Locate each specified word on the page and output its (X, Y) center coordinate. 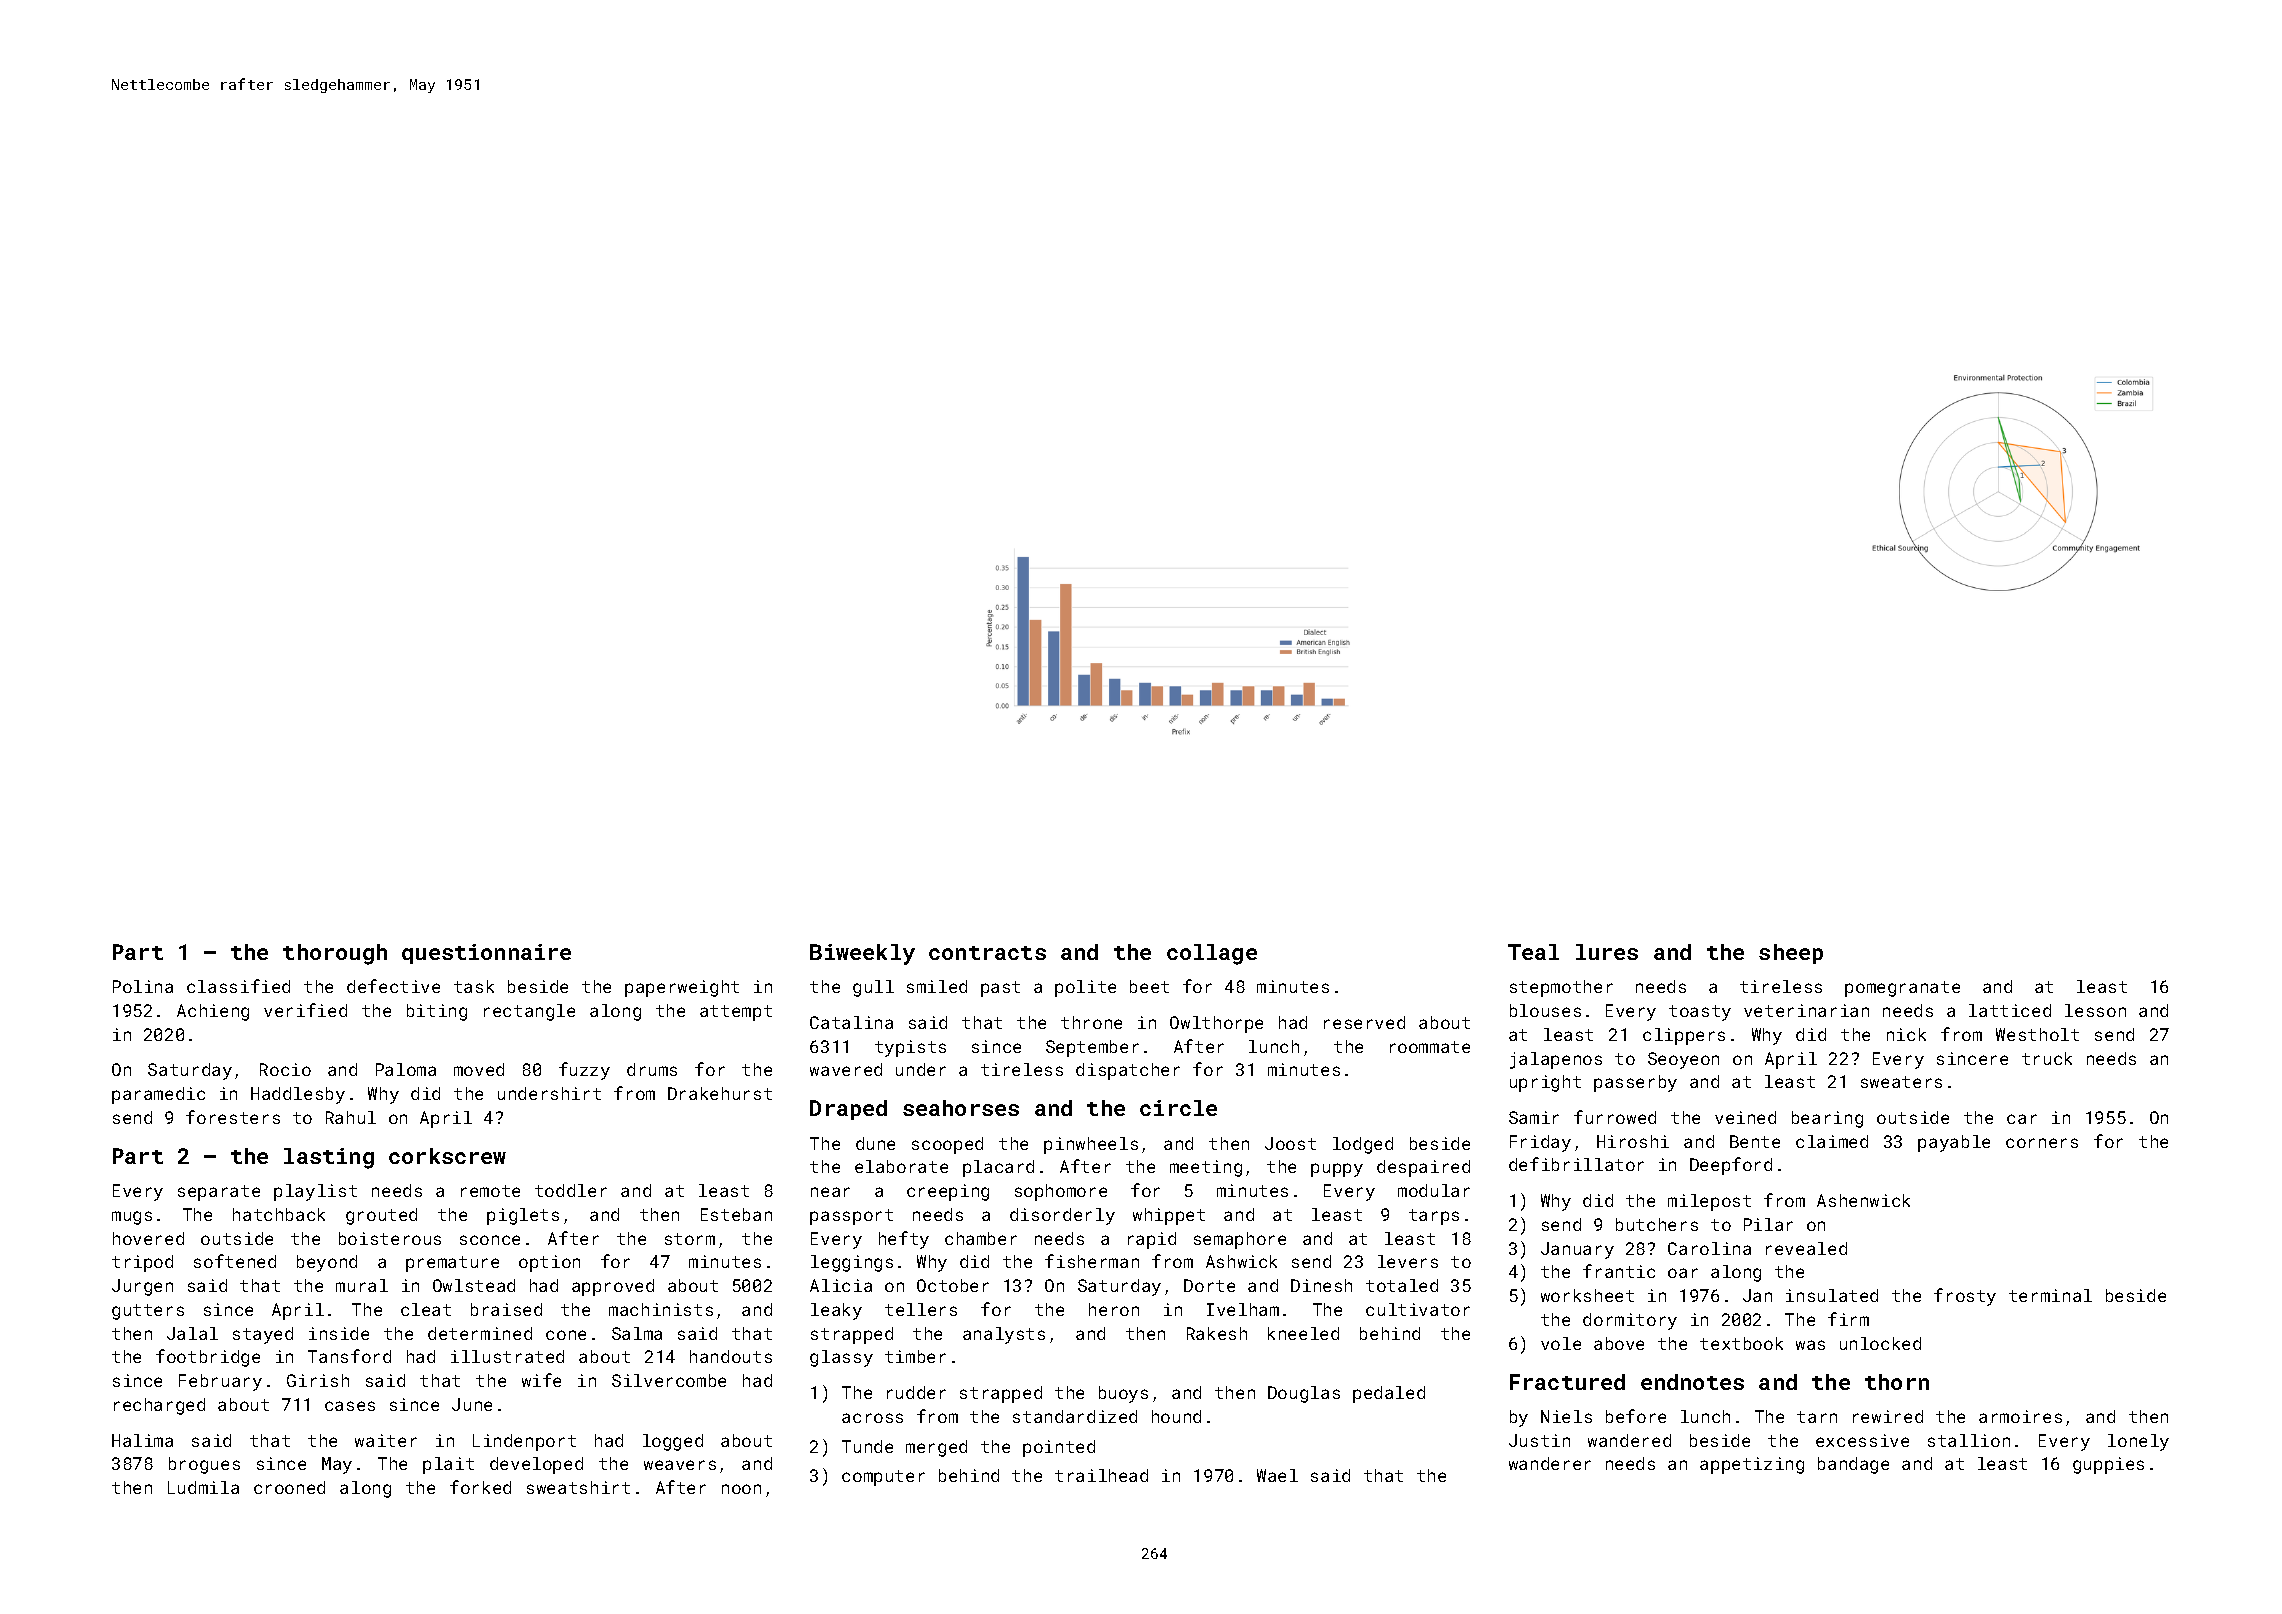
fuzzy (584, 1071)
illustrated (507, 1356)
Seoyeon (1683, 1060)
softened (235, 1261)
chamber (981, 1238)
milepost (1709, 1202)
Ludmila (203, 1487)
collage (1212, 954)
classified (238, 986)
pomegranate (1902, 989)
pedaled (1389, 1394)
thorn (1897, 1382)
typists (910, 1048)
